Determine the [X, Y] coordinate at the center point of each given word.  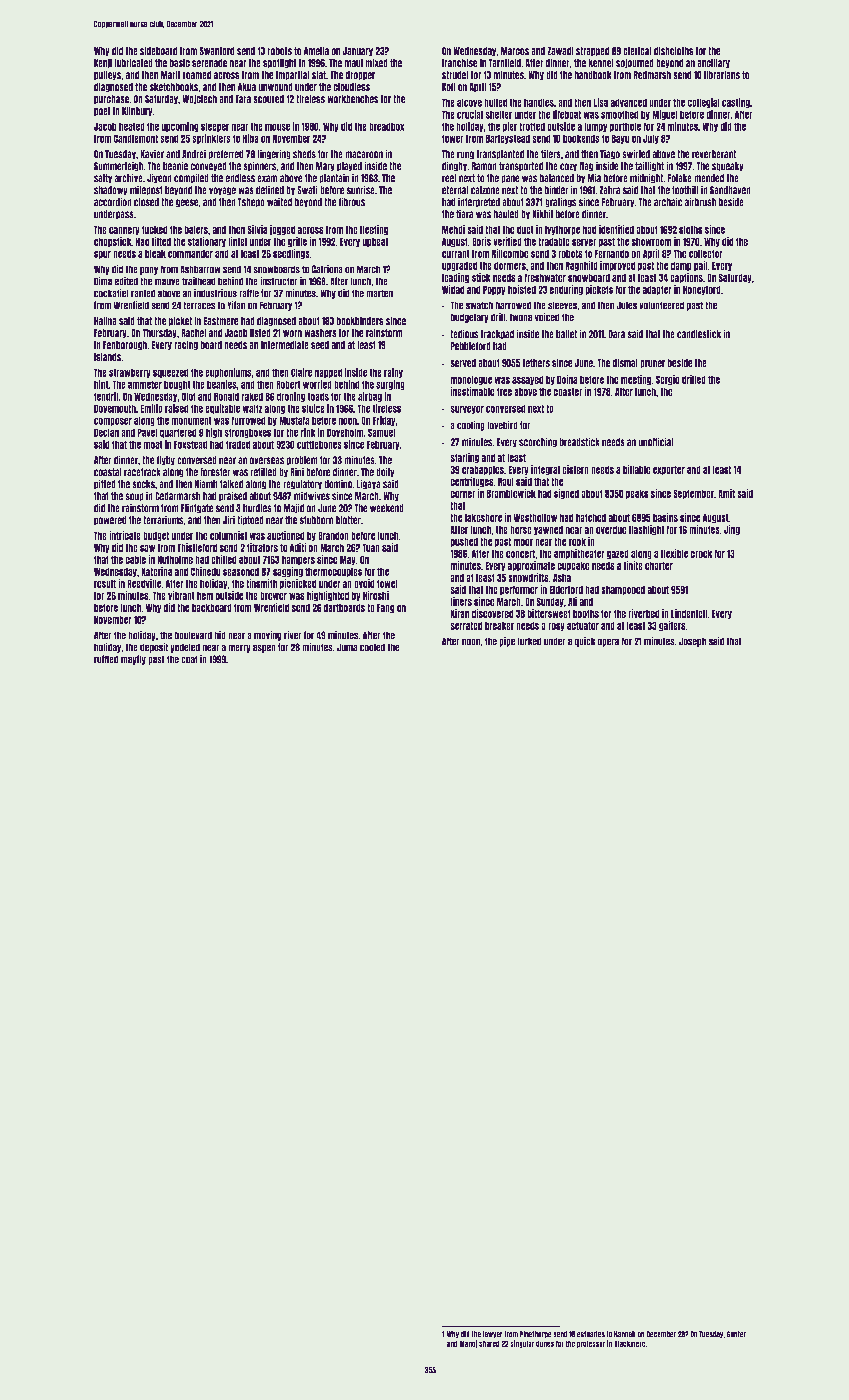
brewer [273, 595]
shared [489, 1343]
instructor [279, 281]
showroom [651, 241]
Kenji [103, 63]
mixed [376, 63]
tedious [464, 334]
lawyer [493, 1335]
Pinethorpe [536, 1335]
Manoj [468, 1344]
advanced [628, 102]
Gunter [736, 1334]
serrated [466, 625]
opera [608, 642]
